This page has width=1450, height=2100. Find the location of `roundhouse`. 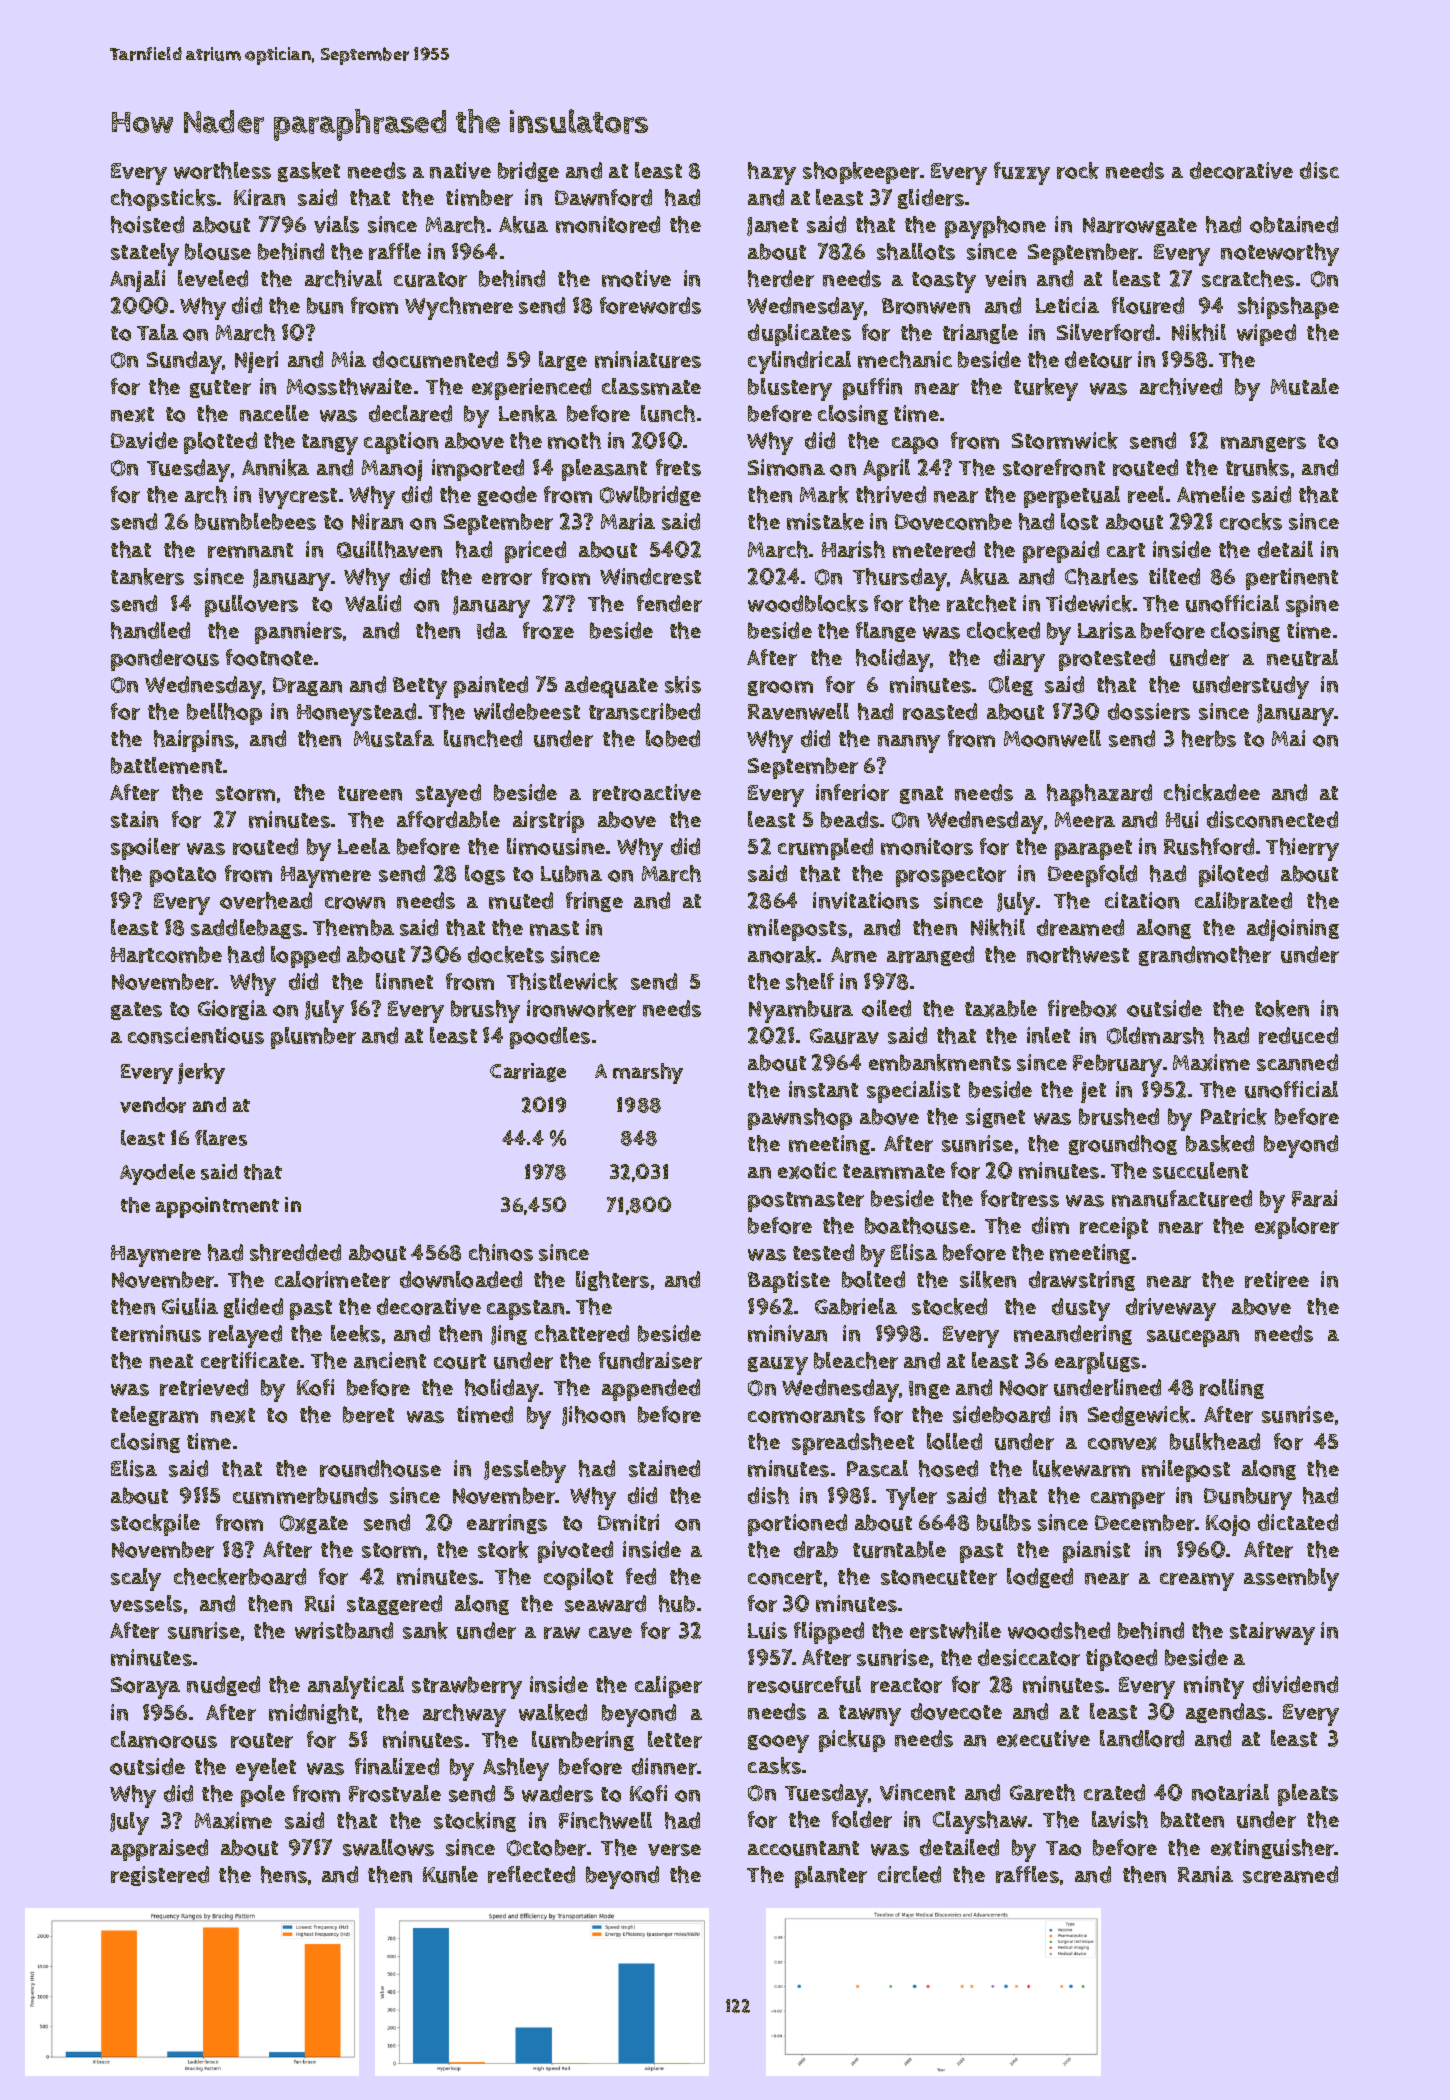

roundhouse is located at coordinates (380, 1468).
